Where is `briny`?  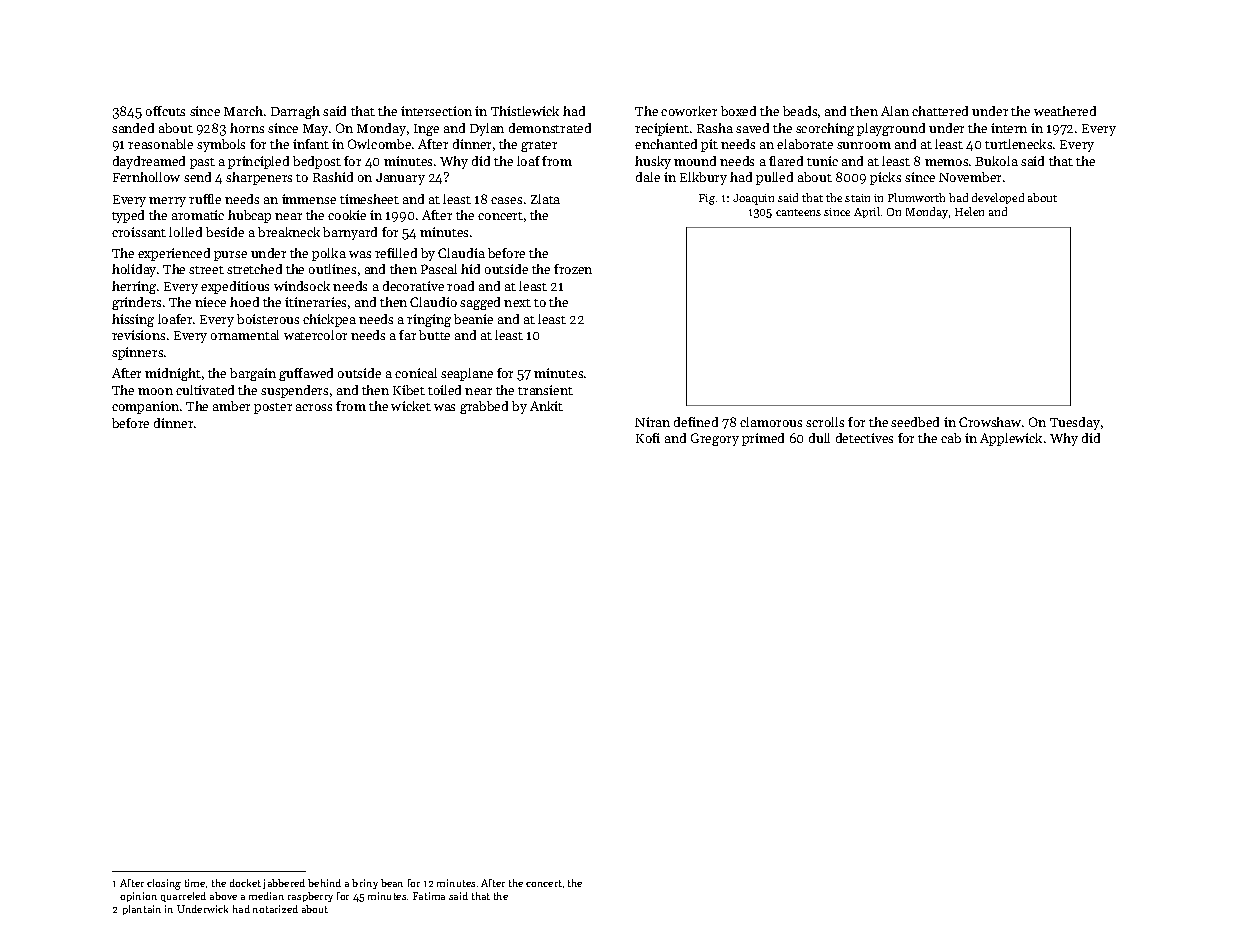 briny is located at coordinates (365, 884).
